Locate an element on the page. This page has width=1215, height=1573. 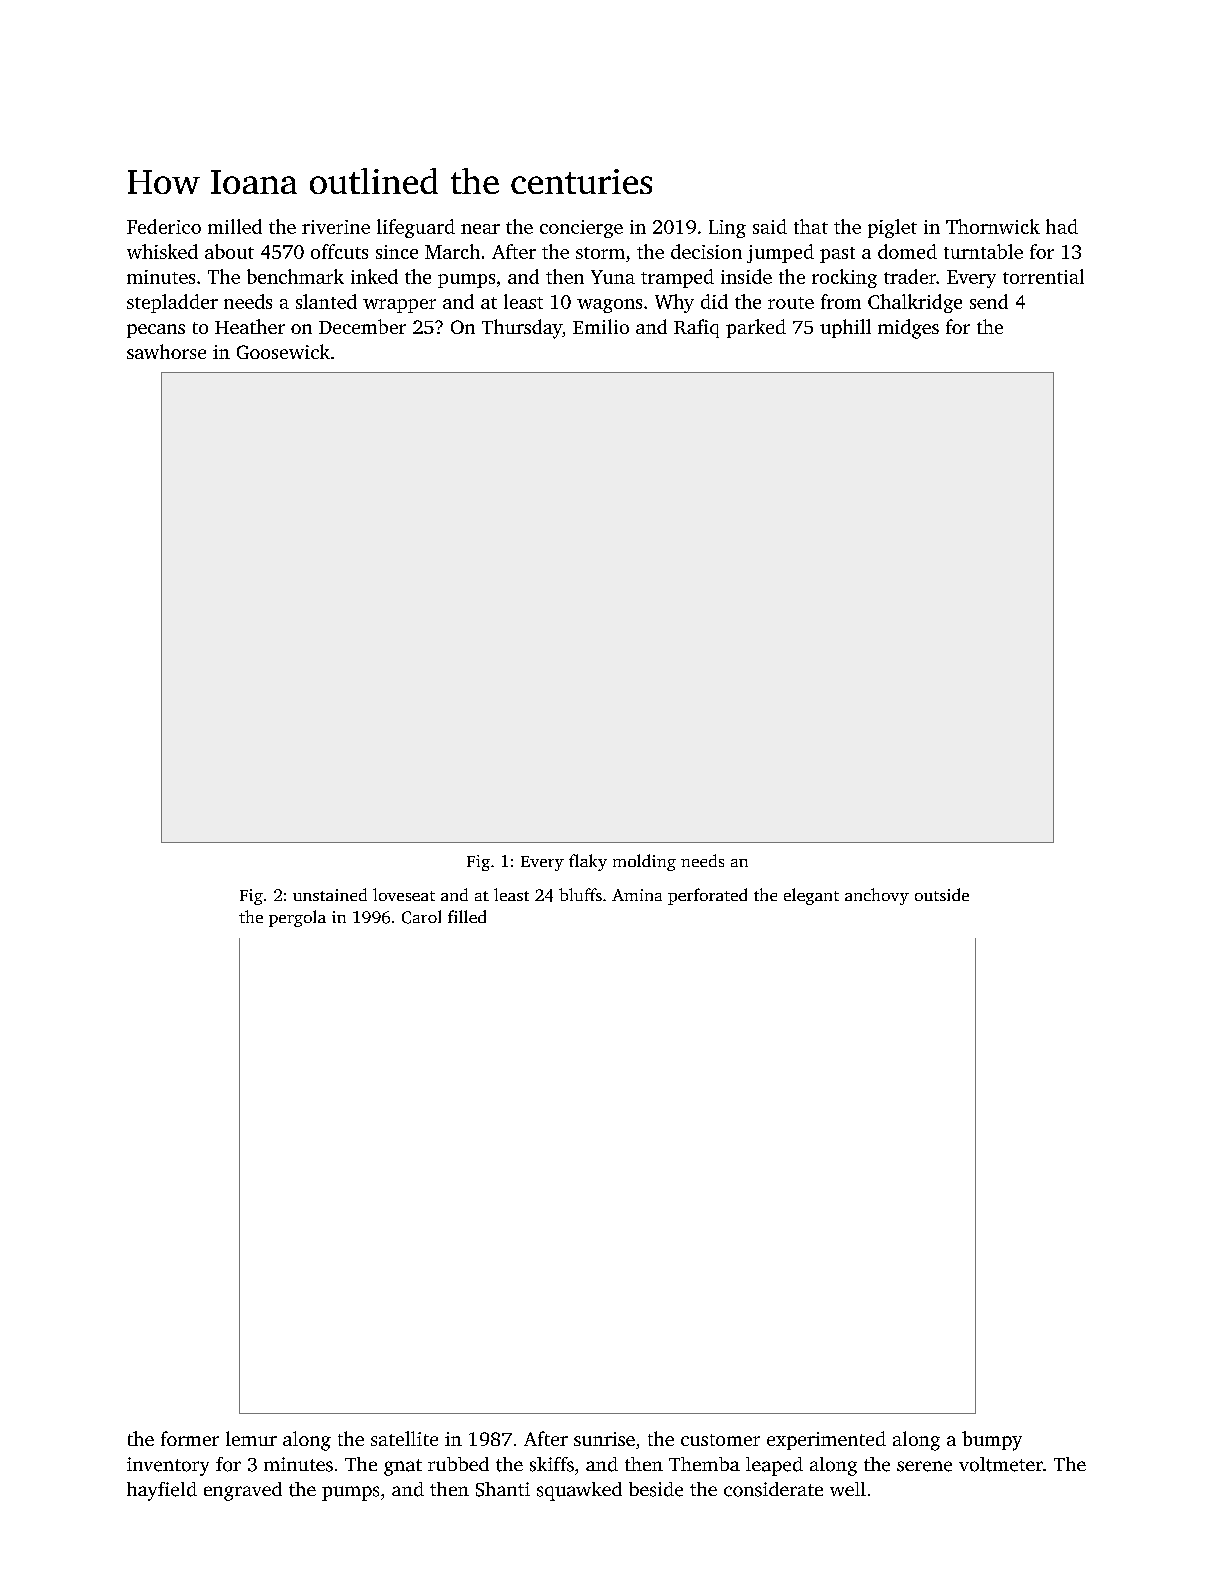
did is located at coordinates (714, 301).
